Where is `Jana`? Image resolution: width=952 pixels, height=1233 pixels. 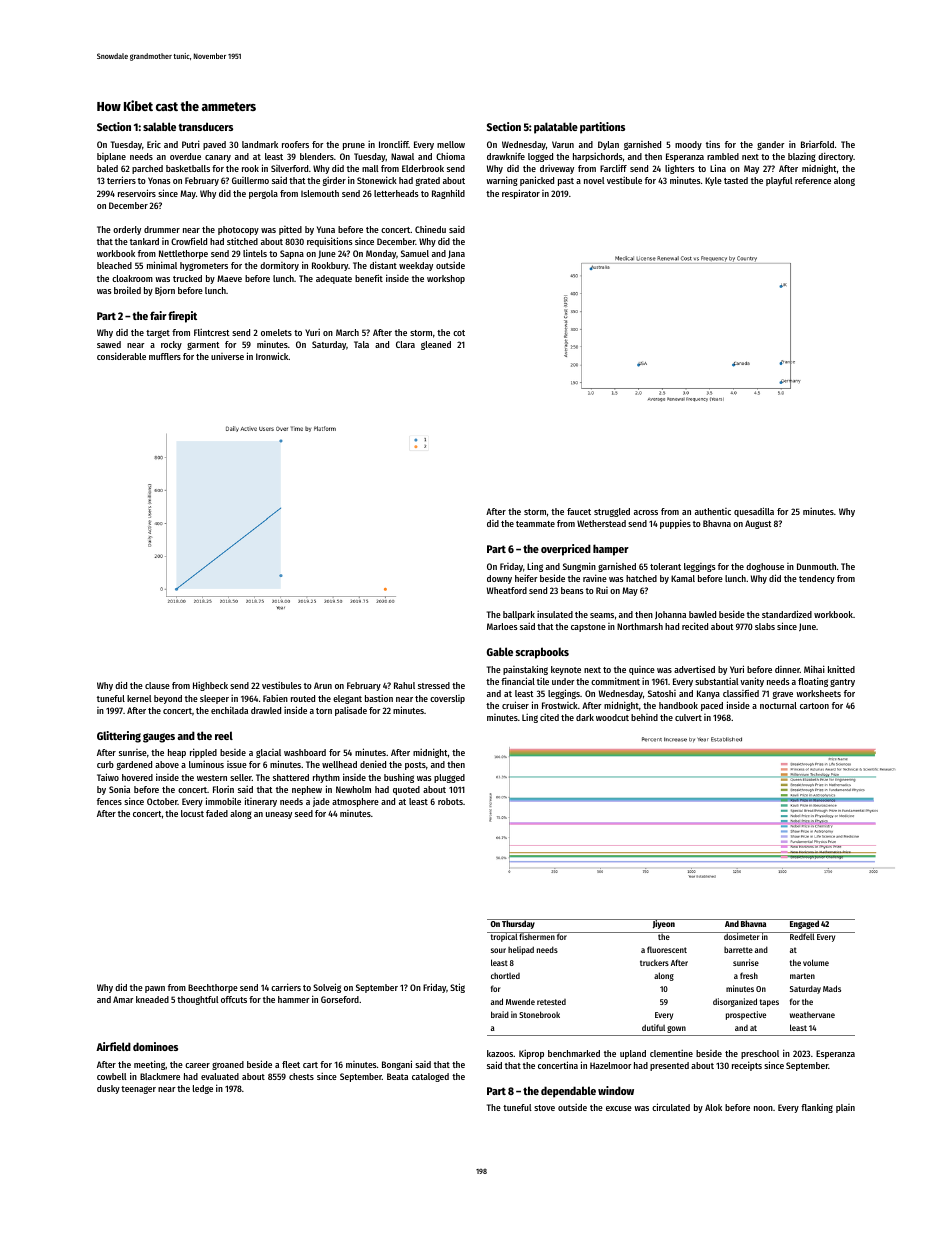
Jana is located at coordinates (456, 254).
